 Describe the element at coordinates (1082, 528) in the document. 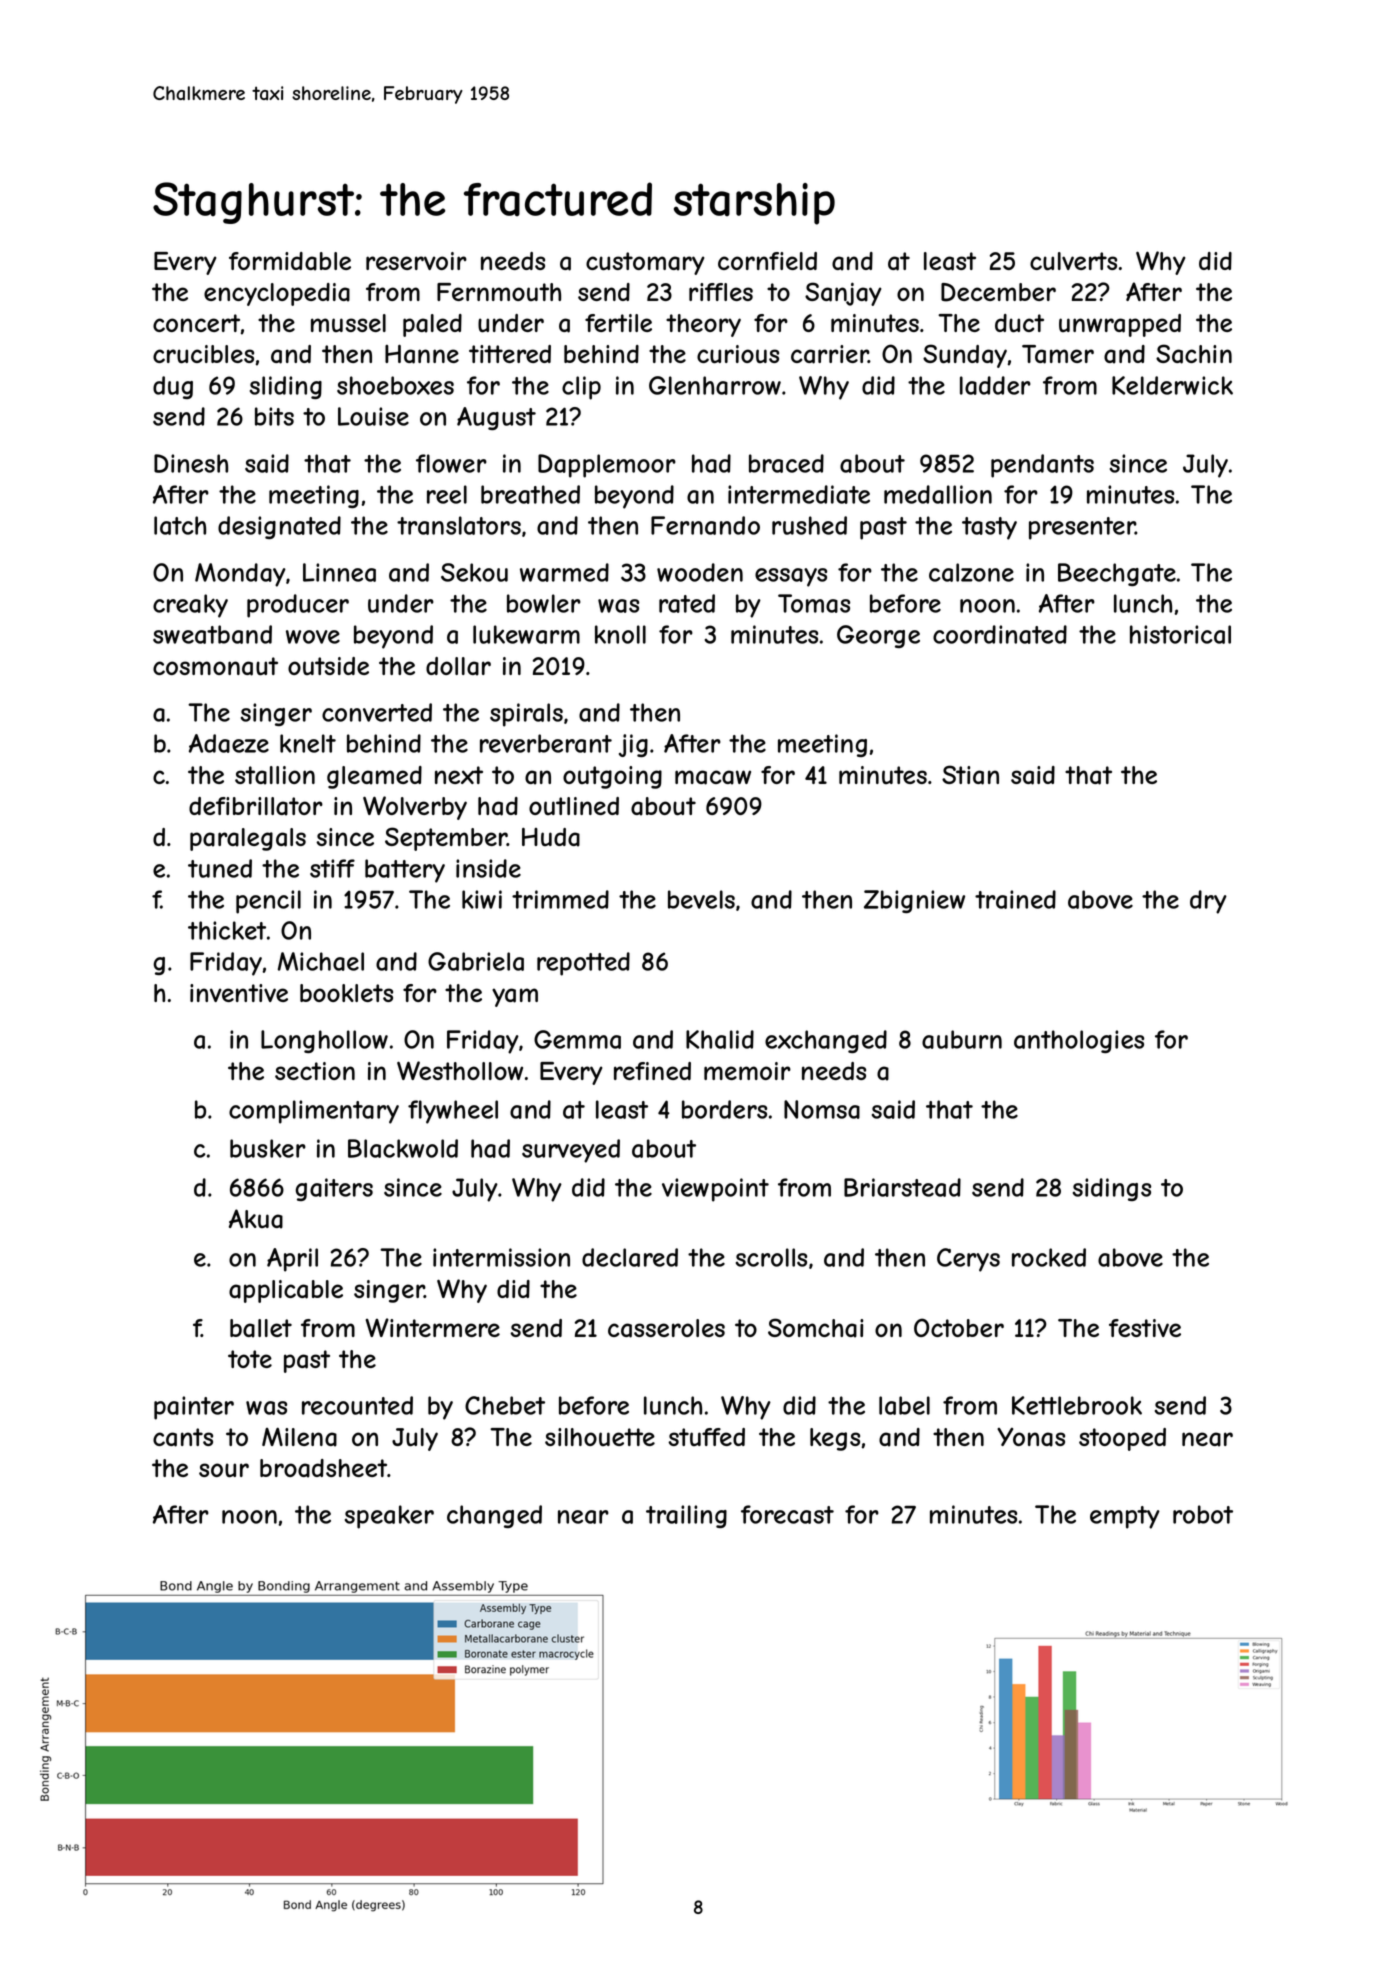

I see `presenter` at that location.
